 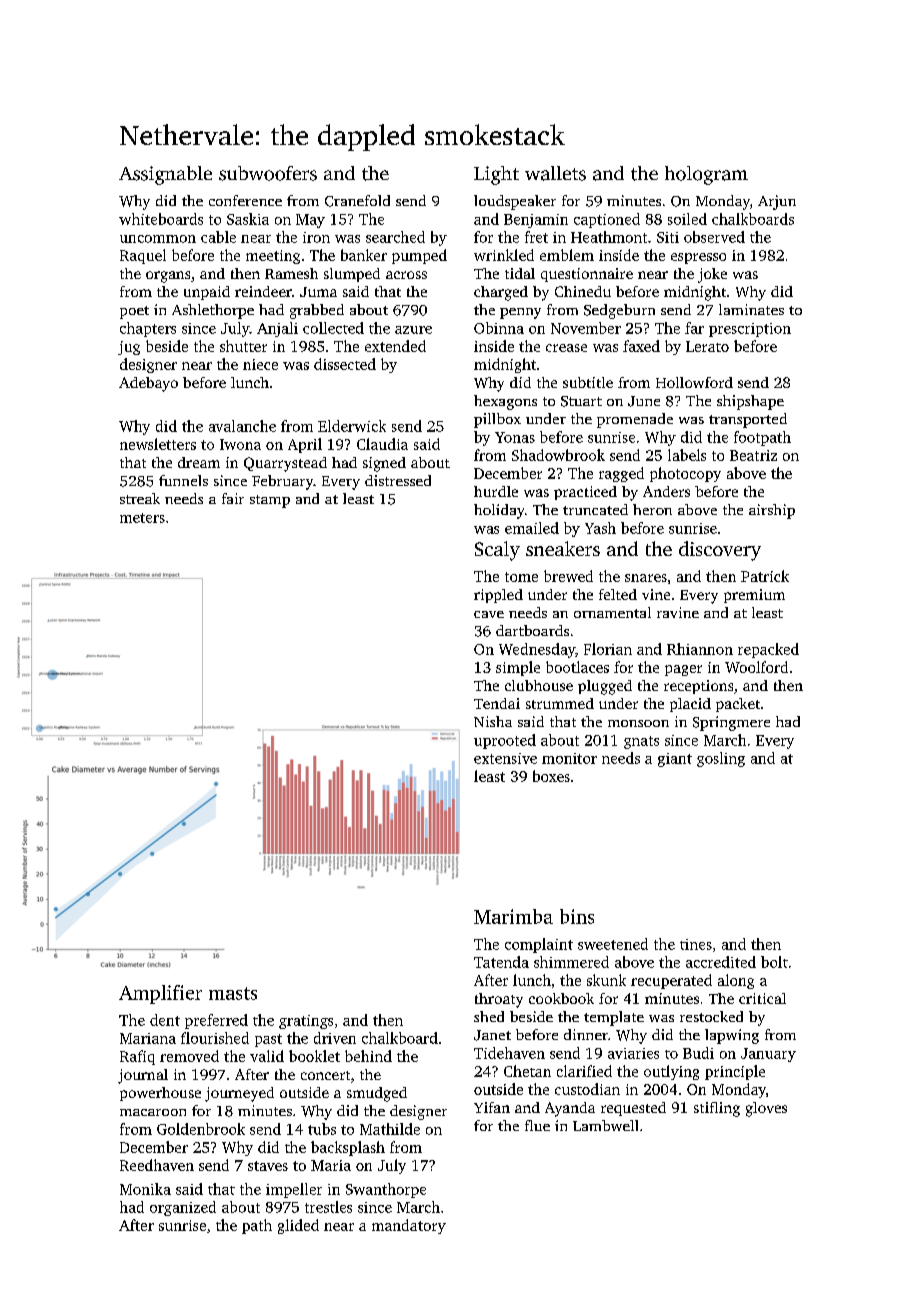 I want to click on bins, so click(x=577, y=916).
